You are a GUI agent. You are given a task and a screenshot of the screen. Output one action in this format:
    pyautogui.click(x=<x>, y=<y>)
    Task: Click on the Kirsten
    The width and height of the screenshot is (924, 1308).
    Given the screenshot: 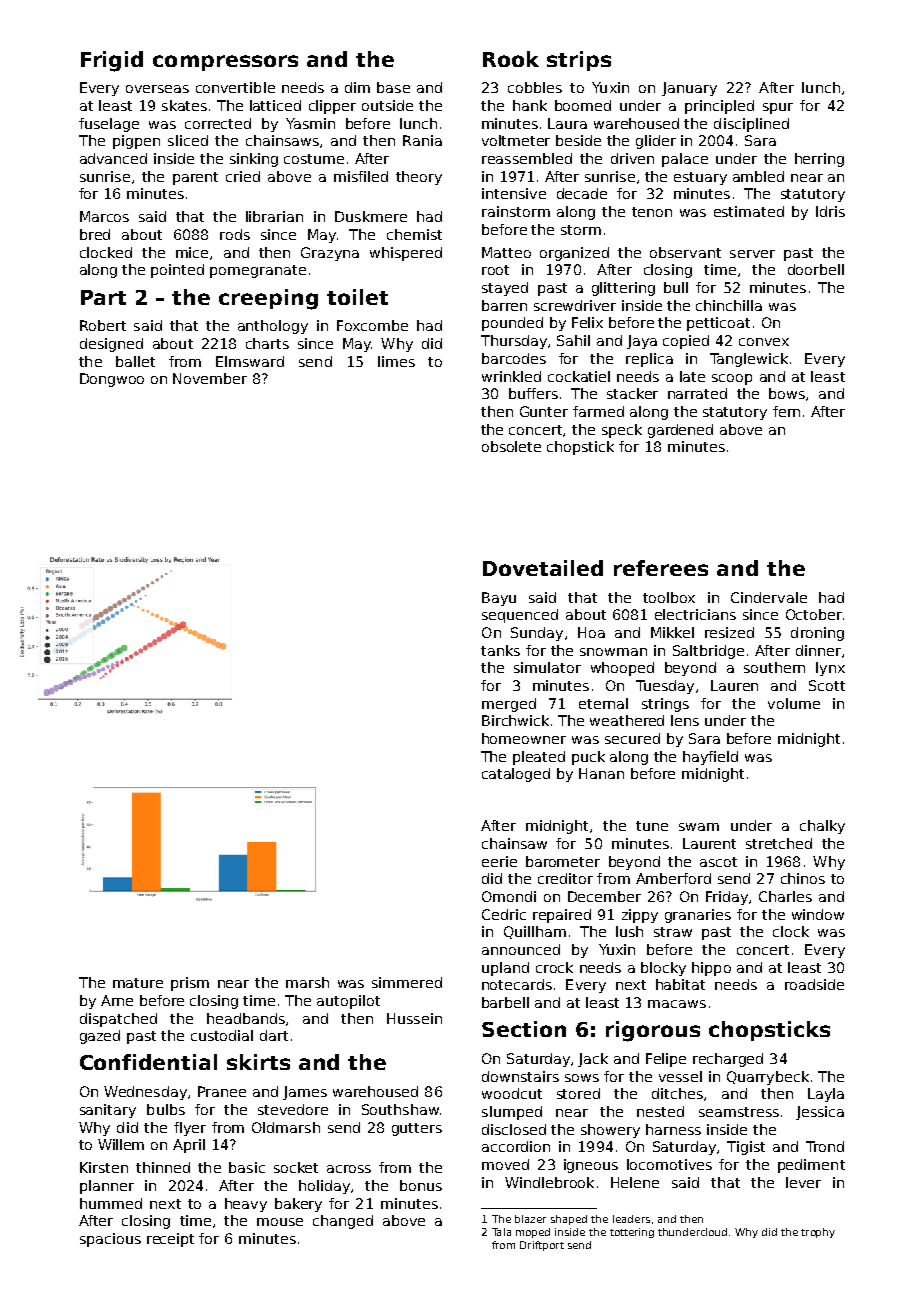 What is the action you would take?
    pyautogui.click(x=104, y=1167)
